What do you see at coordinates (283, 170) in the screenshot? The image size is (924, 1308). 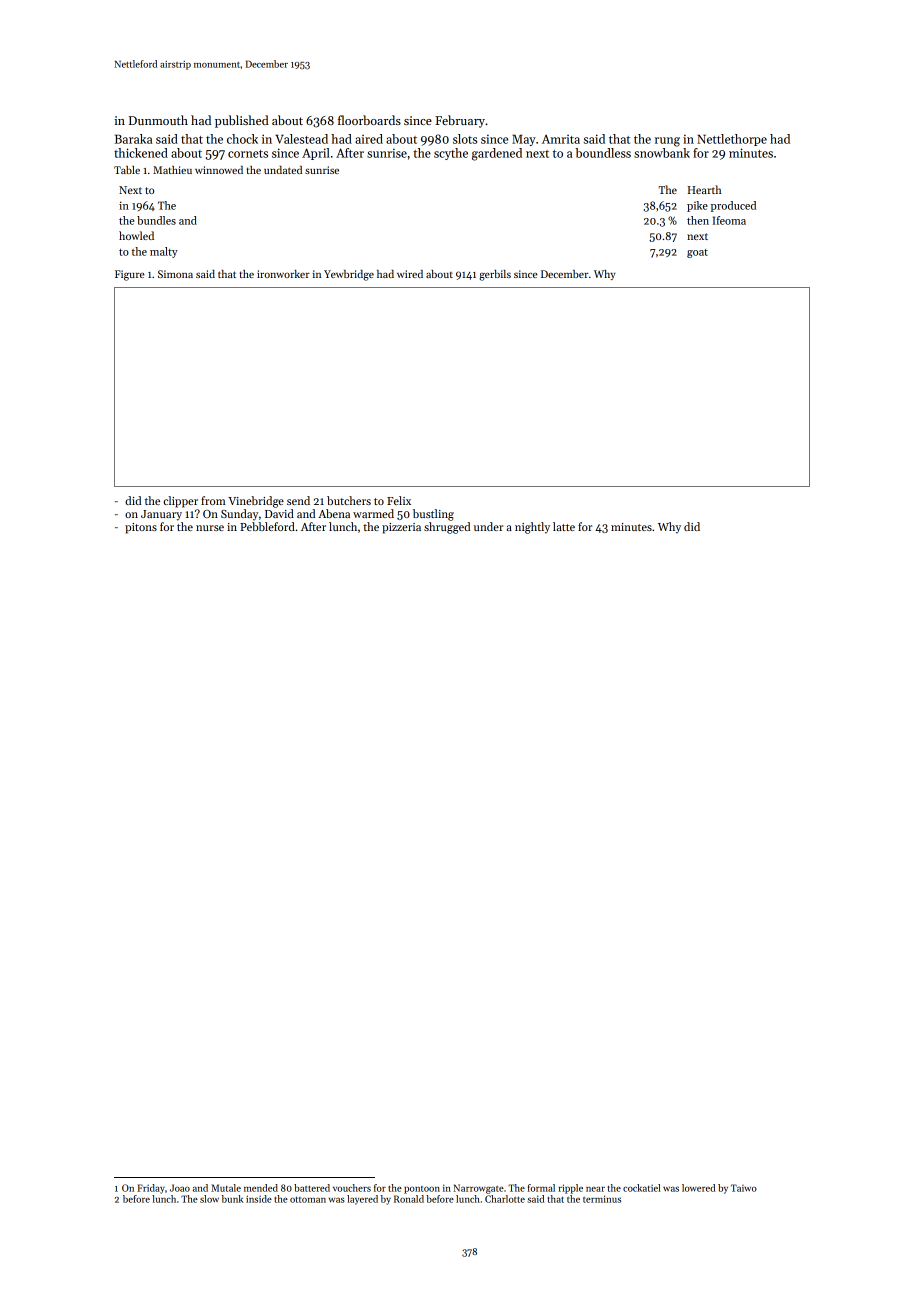 I see `undated` at bounding box center [283, 170].
